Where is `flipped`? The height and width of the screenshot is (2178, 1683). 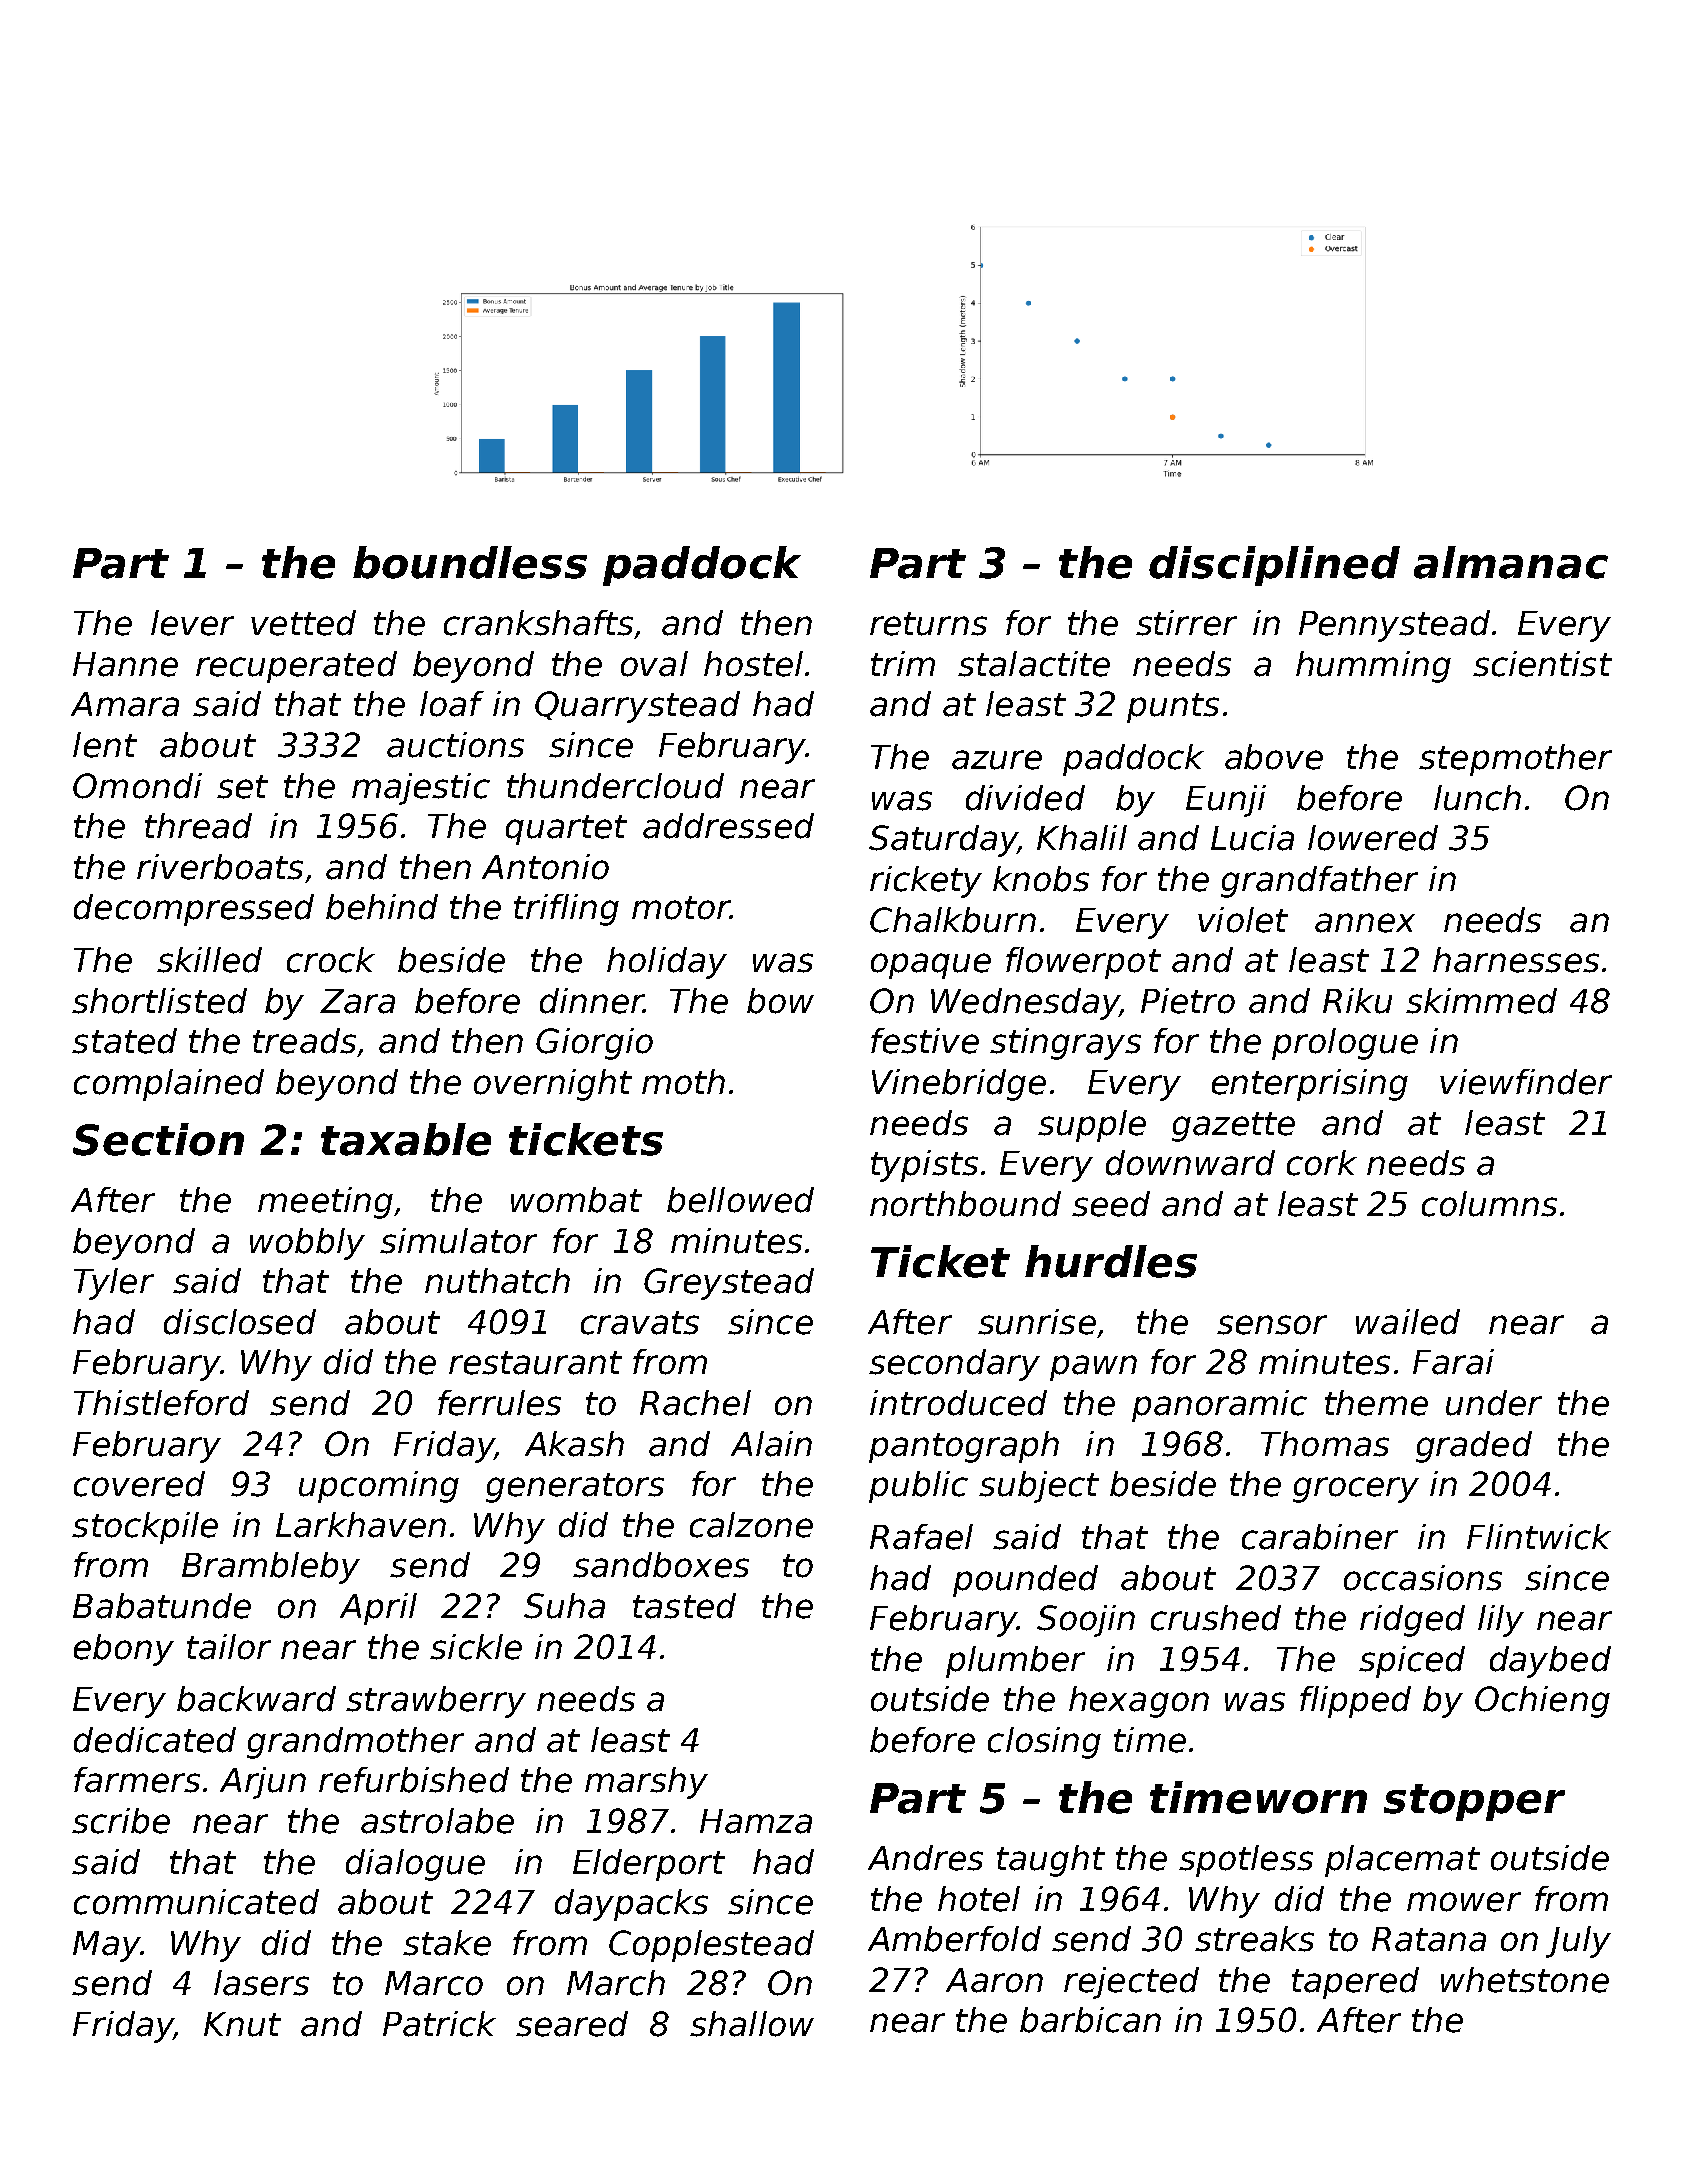
flipped is located at coordinates (1355, 1702).
